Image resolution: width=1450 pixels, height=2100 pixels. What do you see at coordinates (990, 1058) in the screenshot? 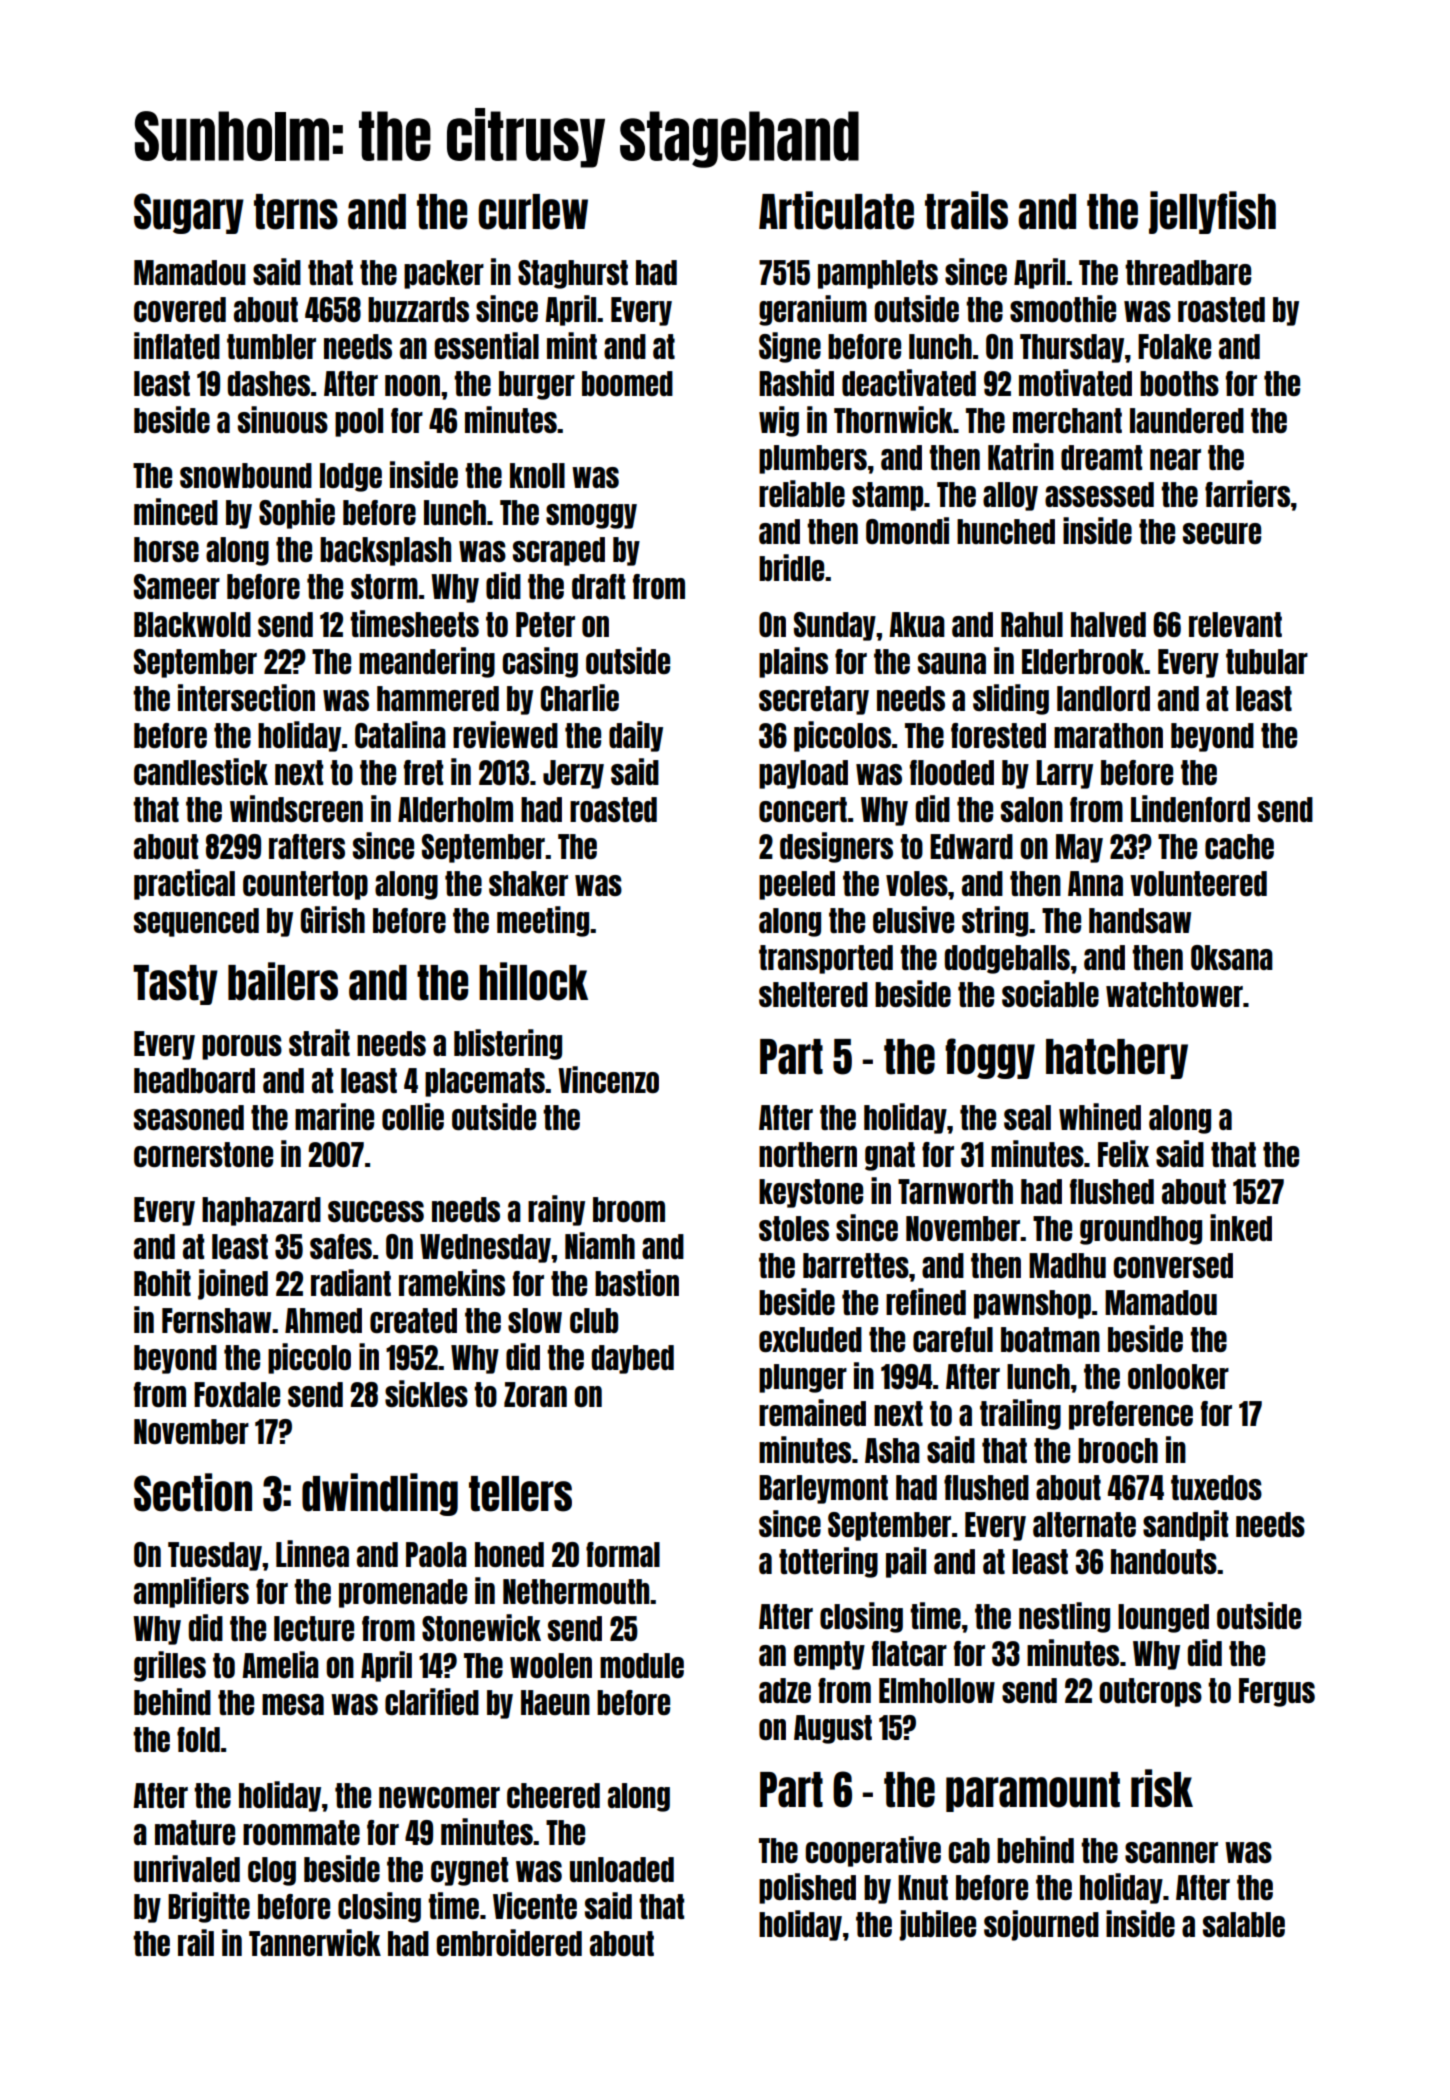
I see `foggy` at bounding box center [990, 1058].
